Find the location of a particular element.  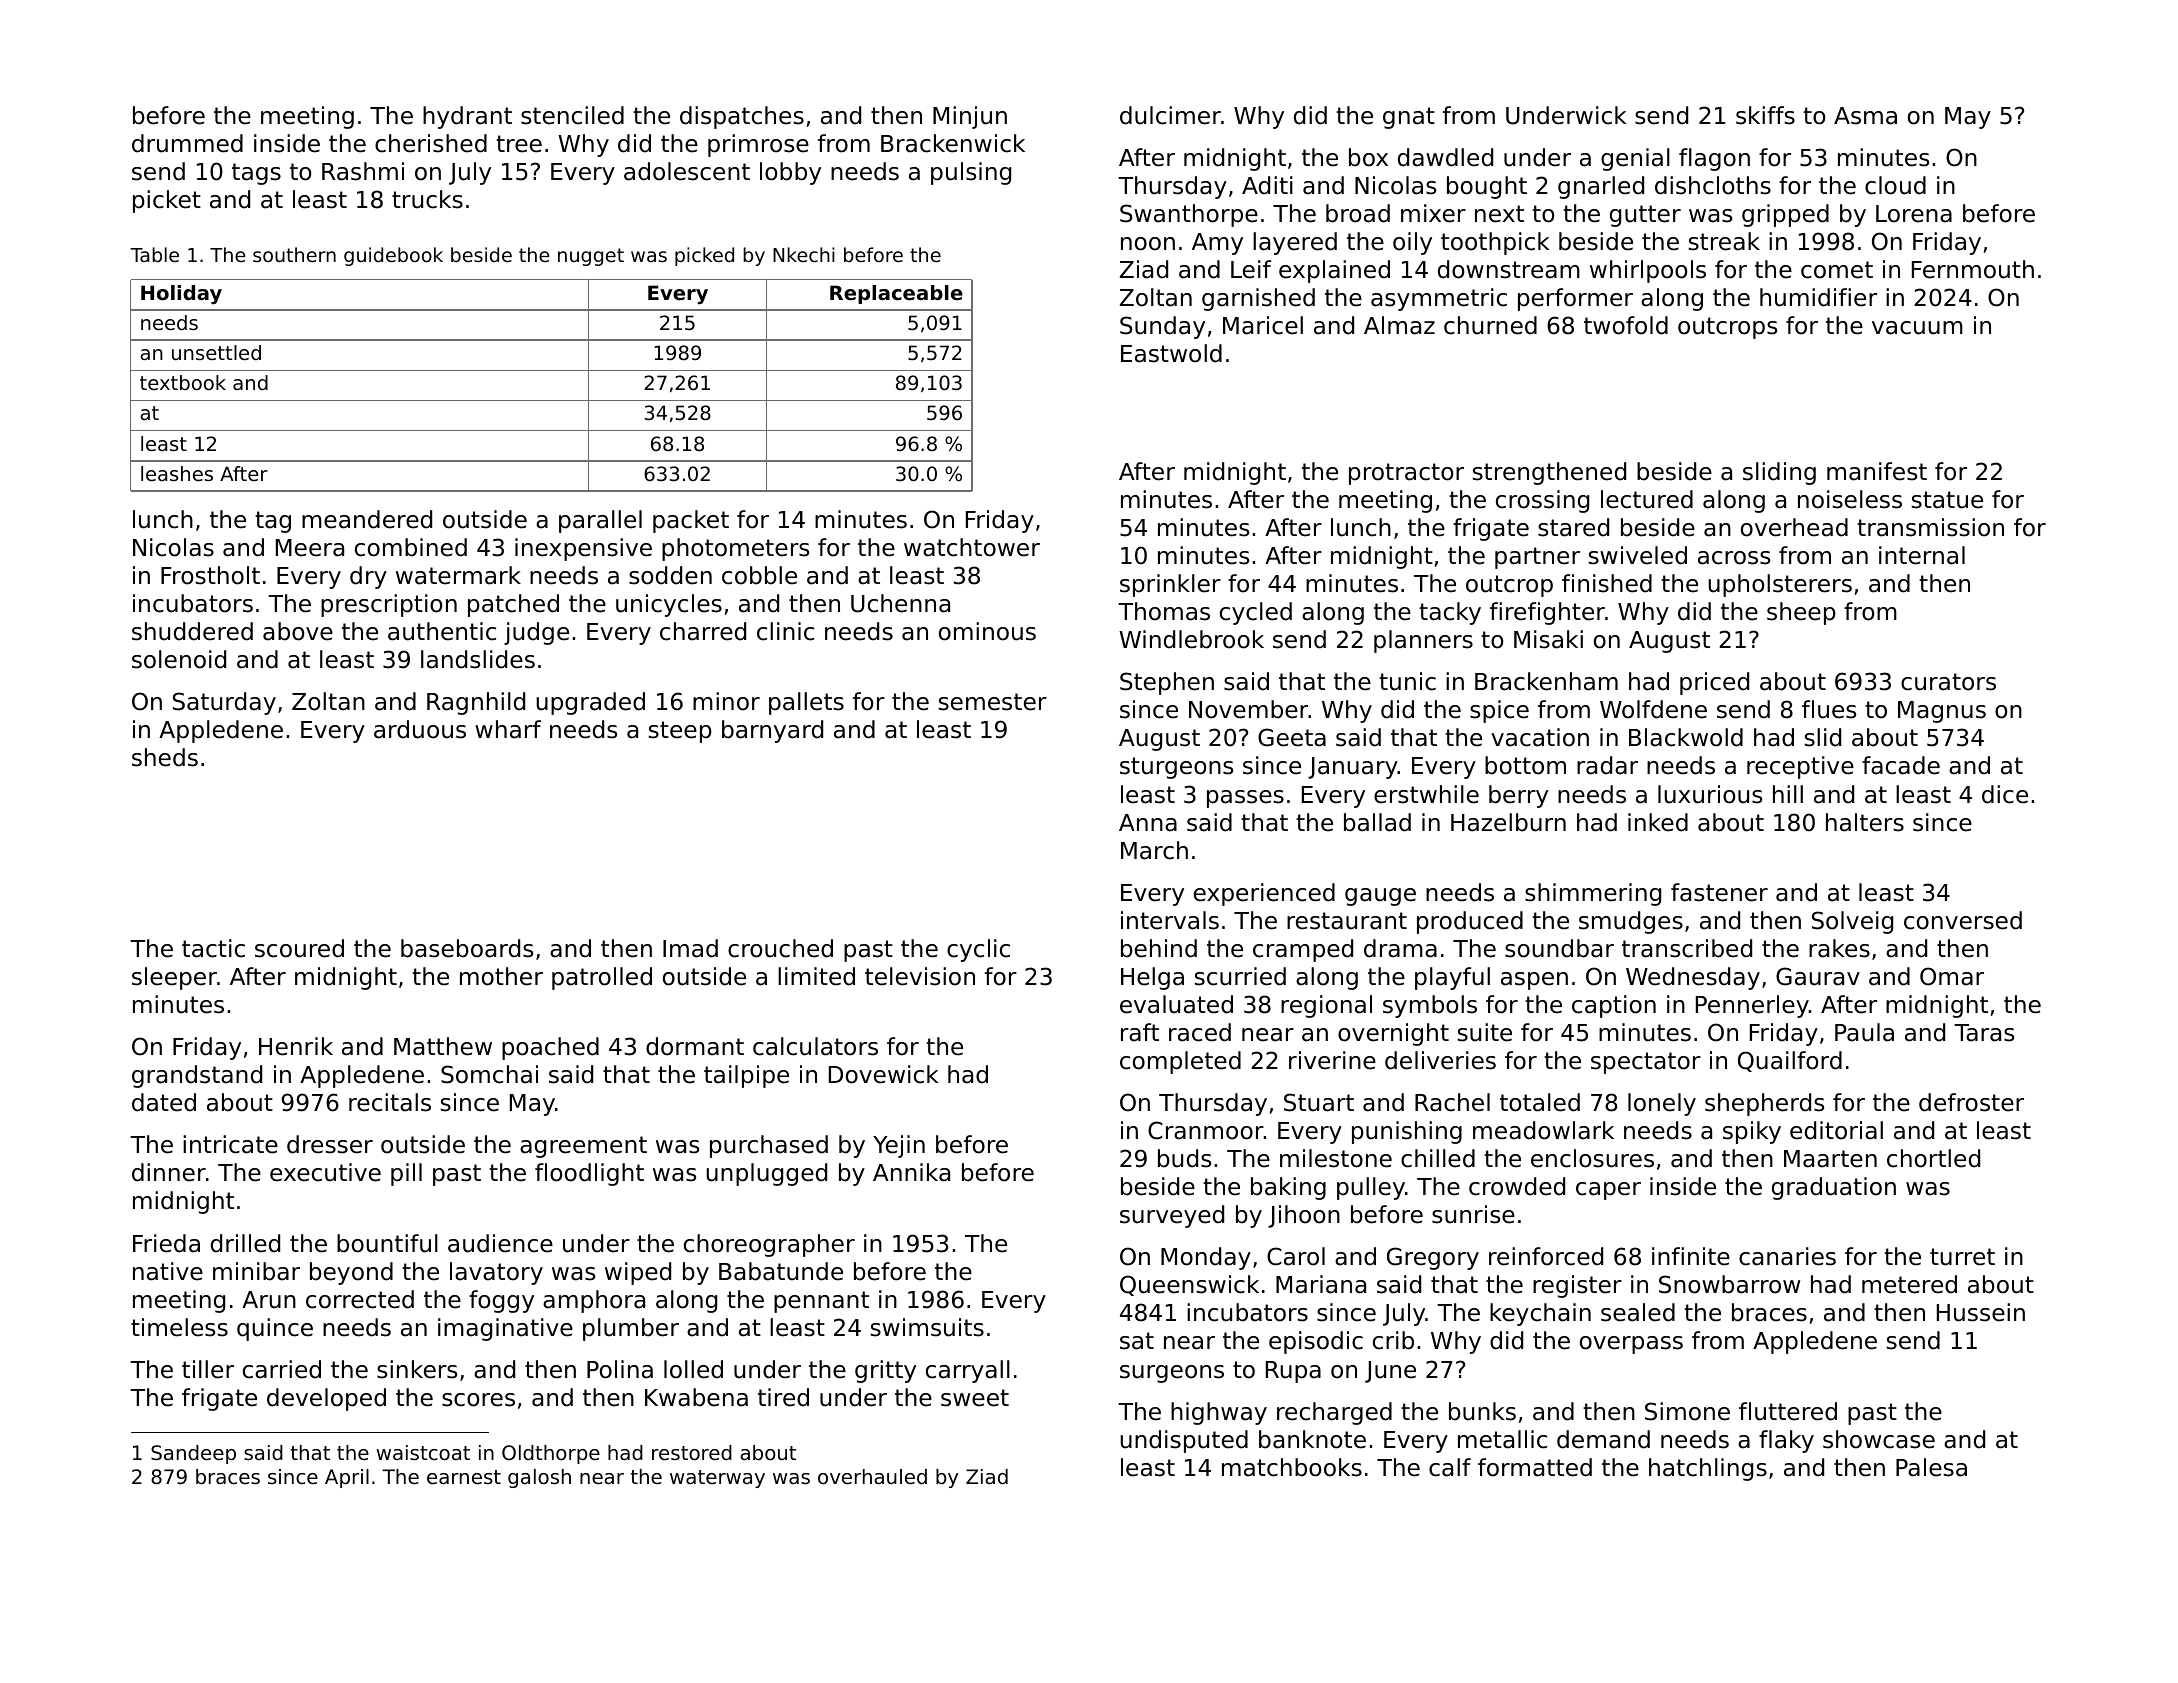

timeless is located at coordinates (179, 1327).
